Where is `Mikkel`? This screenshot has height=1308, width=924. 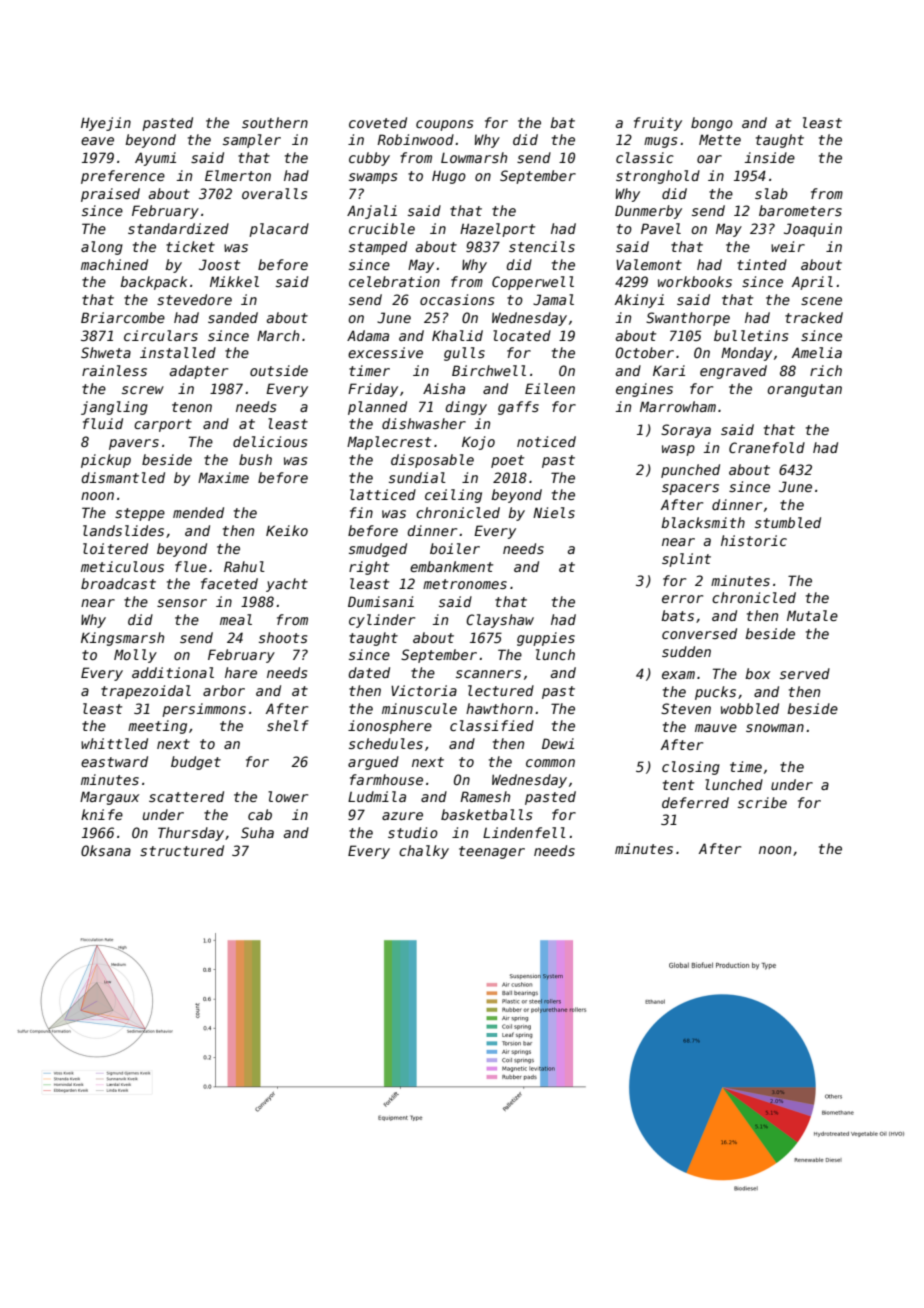 Mikkel is located at coordinates (234, 281).
